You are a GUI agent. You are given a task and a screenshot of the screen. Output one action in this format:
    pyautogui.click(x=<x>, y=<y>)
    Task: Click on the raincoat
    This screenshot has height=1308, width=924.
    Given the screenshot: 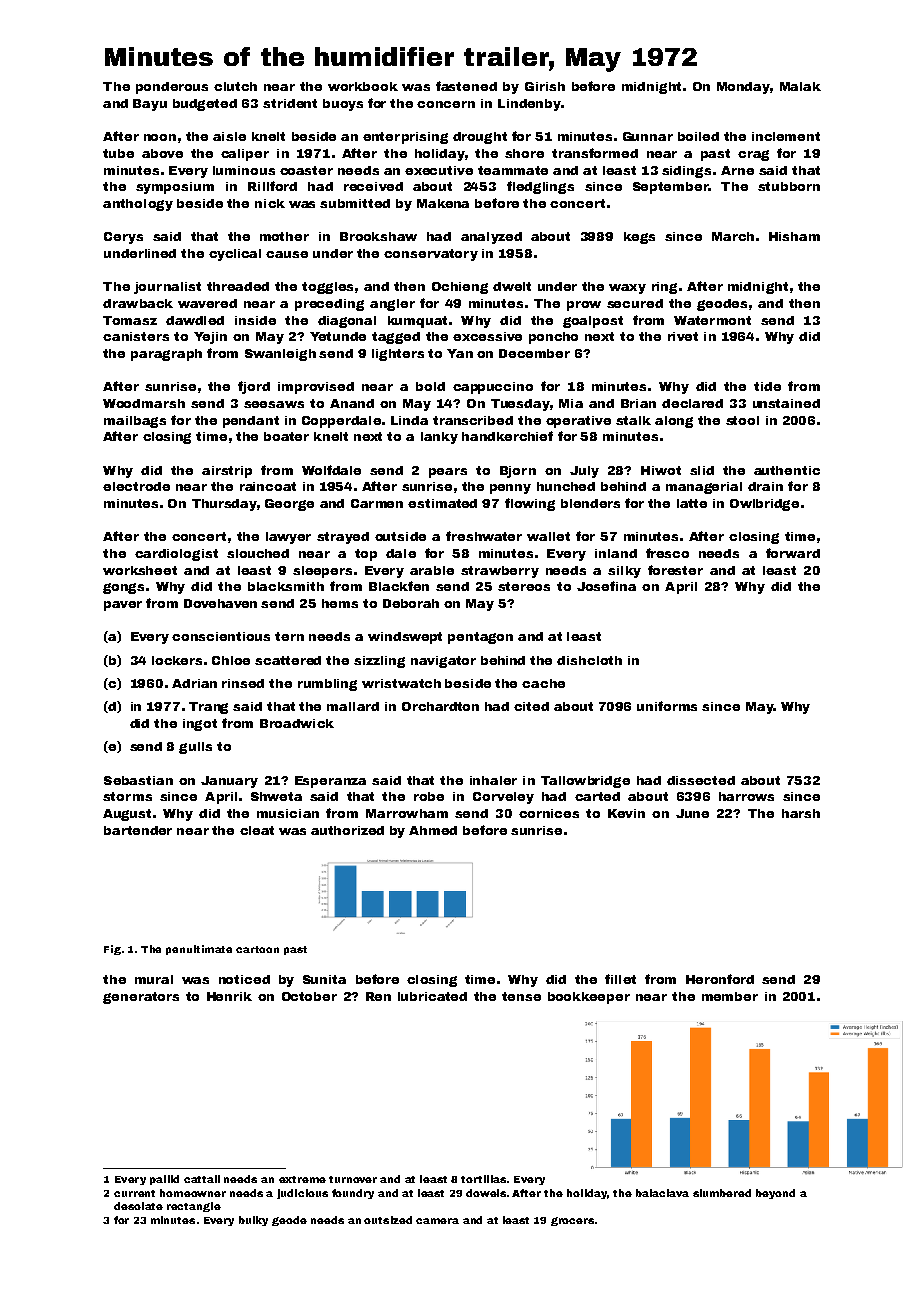 What is the action you would take?
    pyautogui.click(x=268, y=486)
